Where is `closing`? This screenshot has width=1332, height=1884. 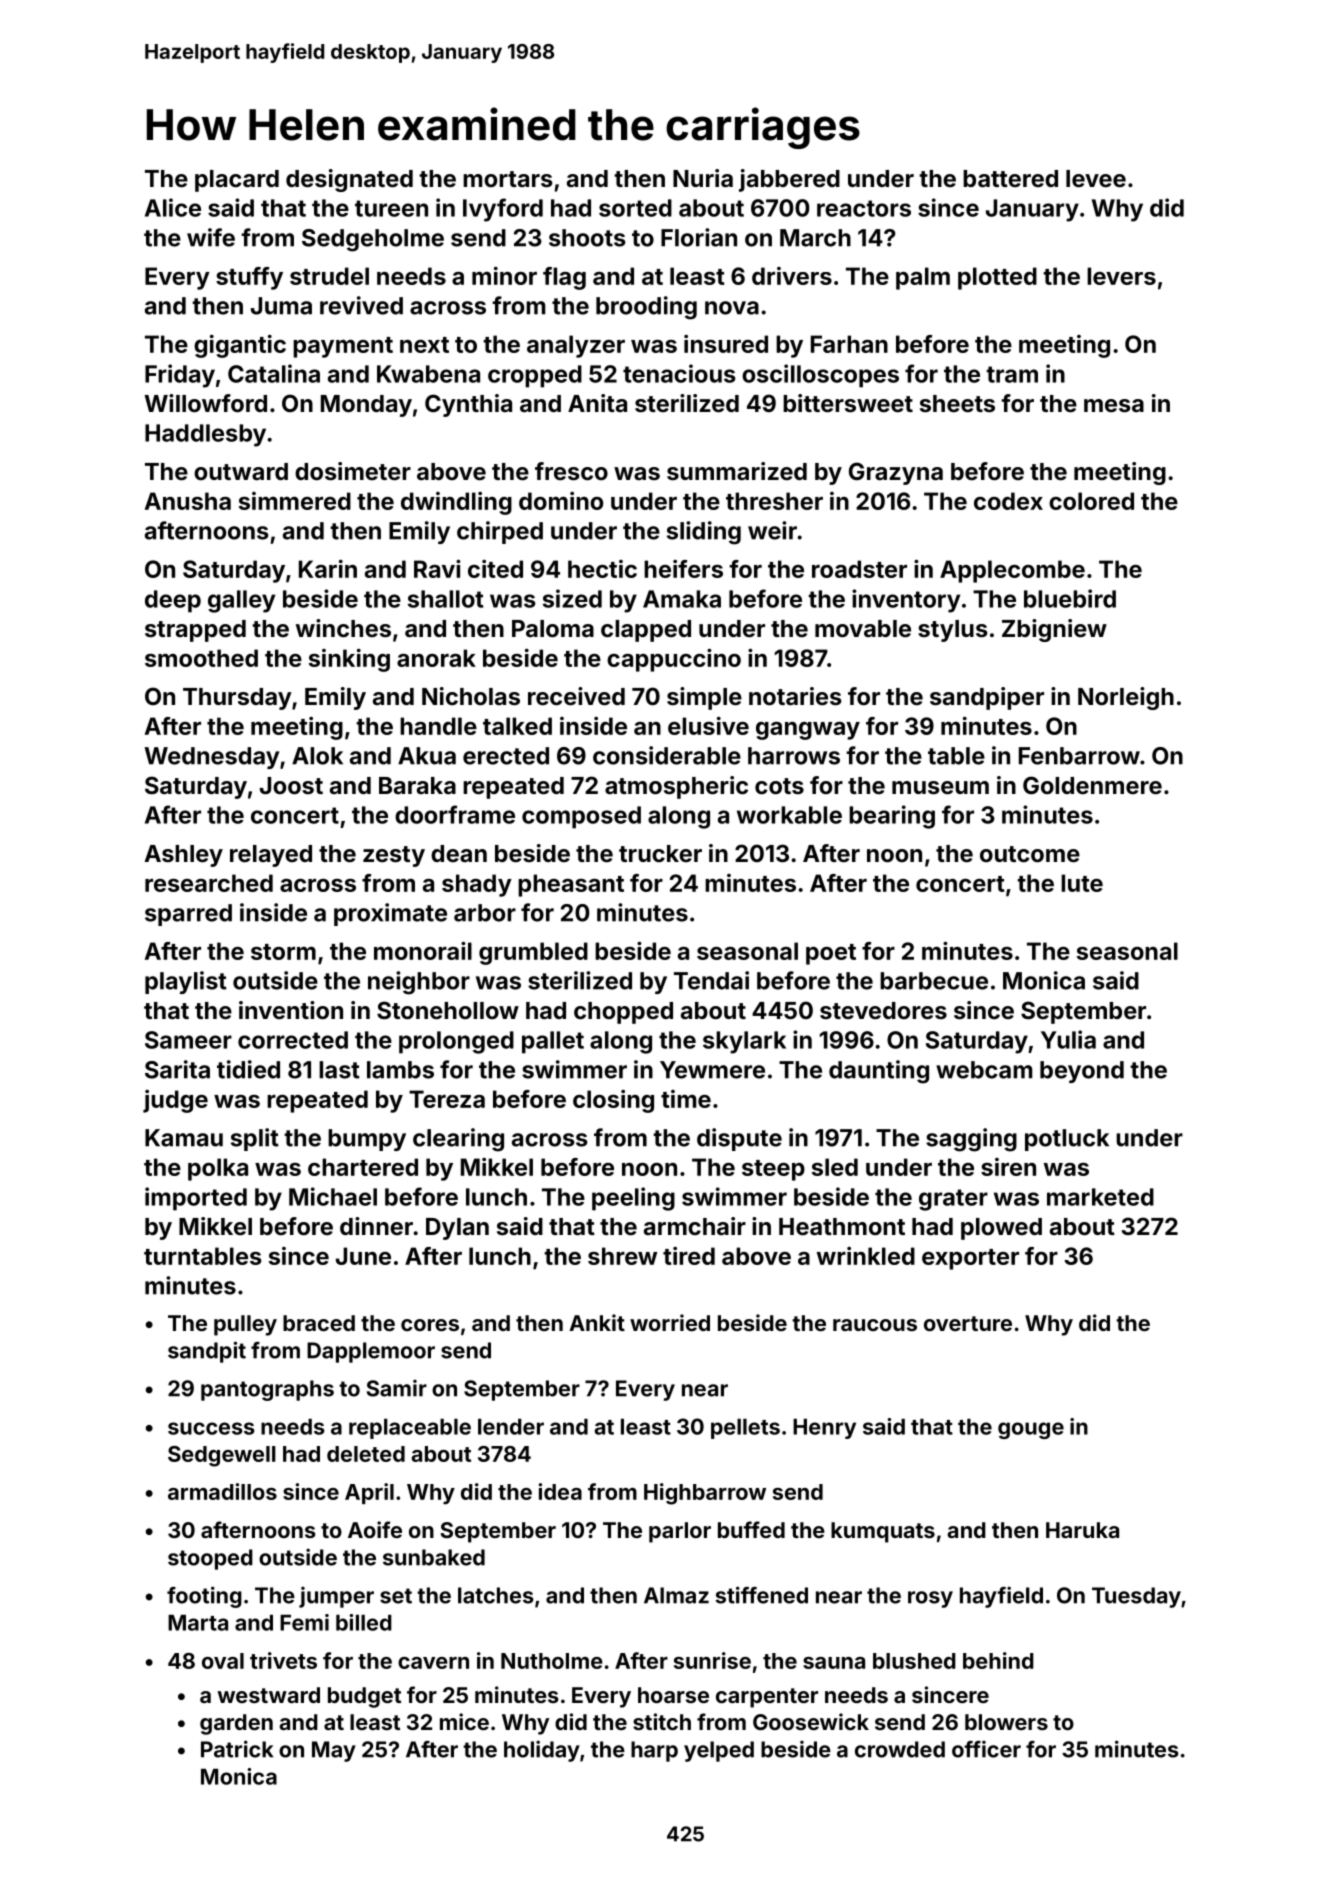
closing is located at coordinates (613, 1101).
